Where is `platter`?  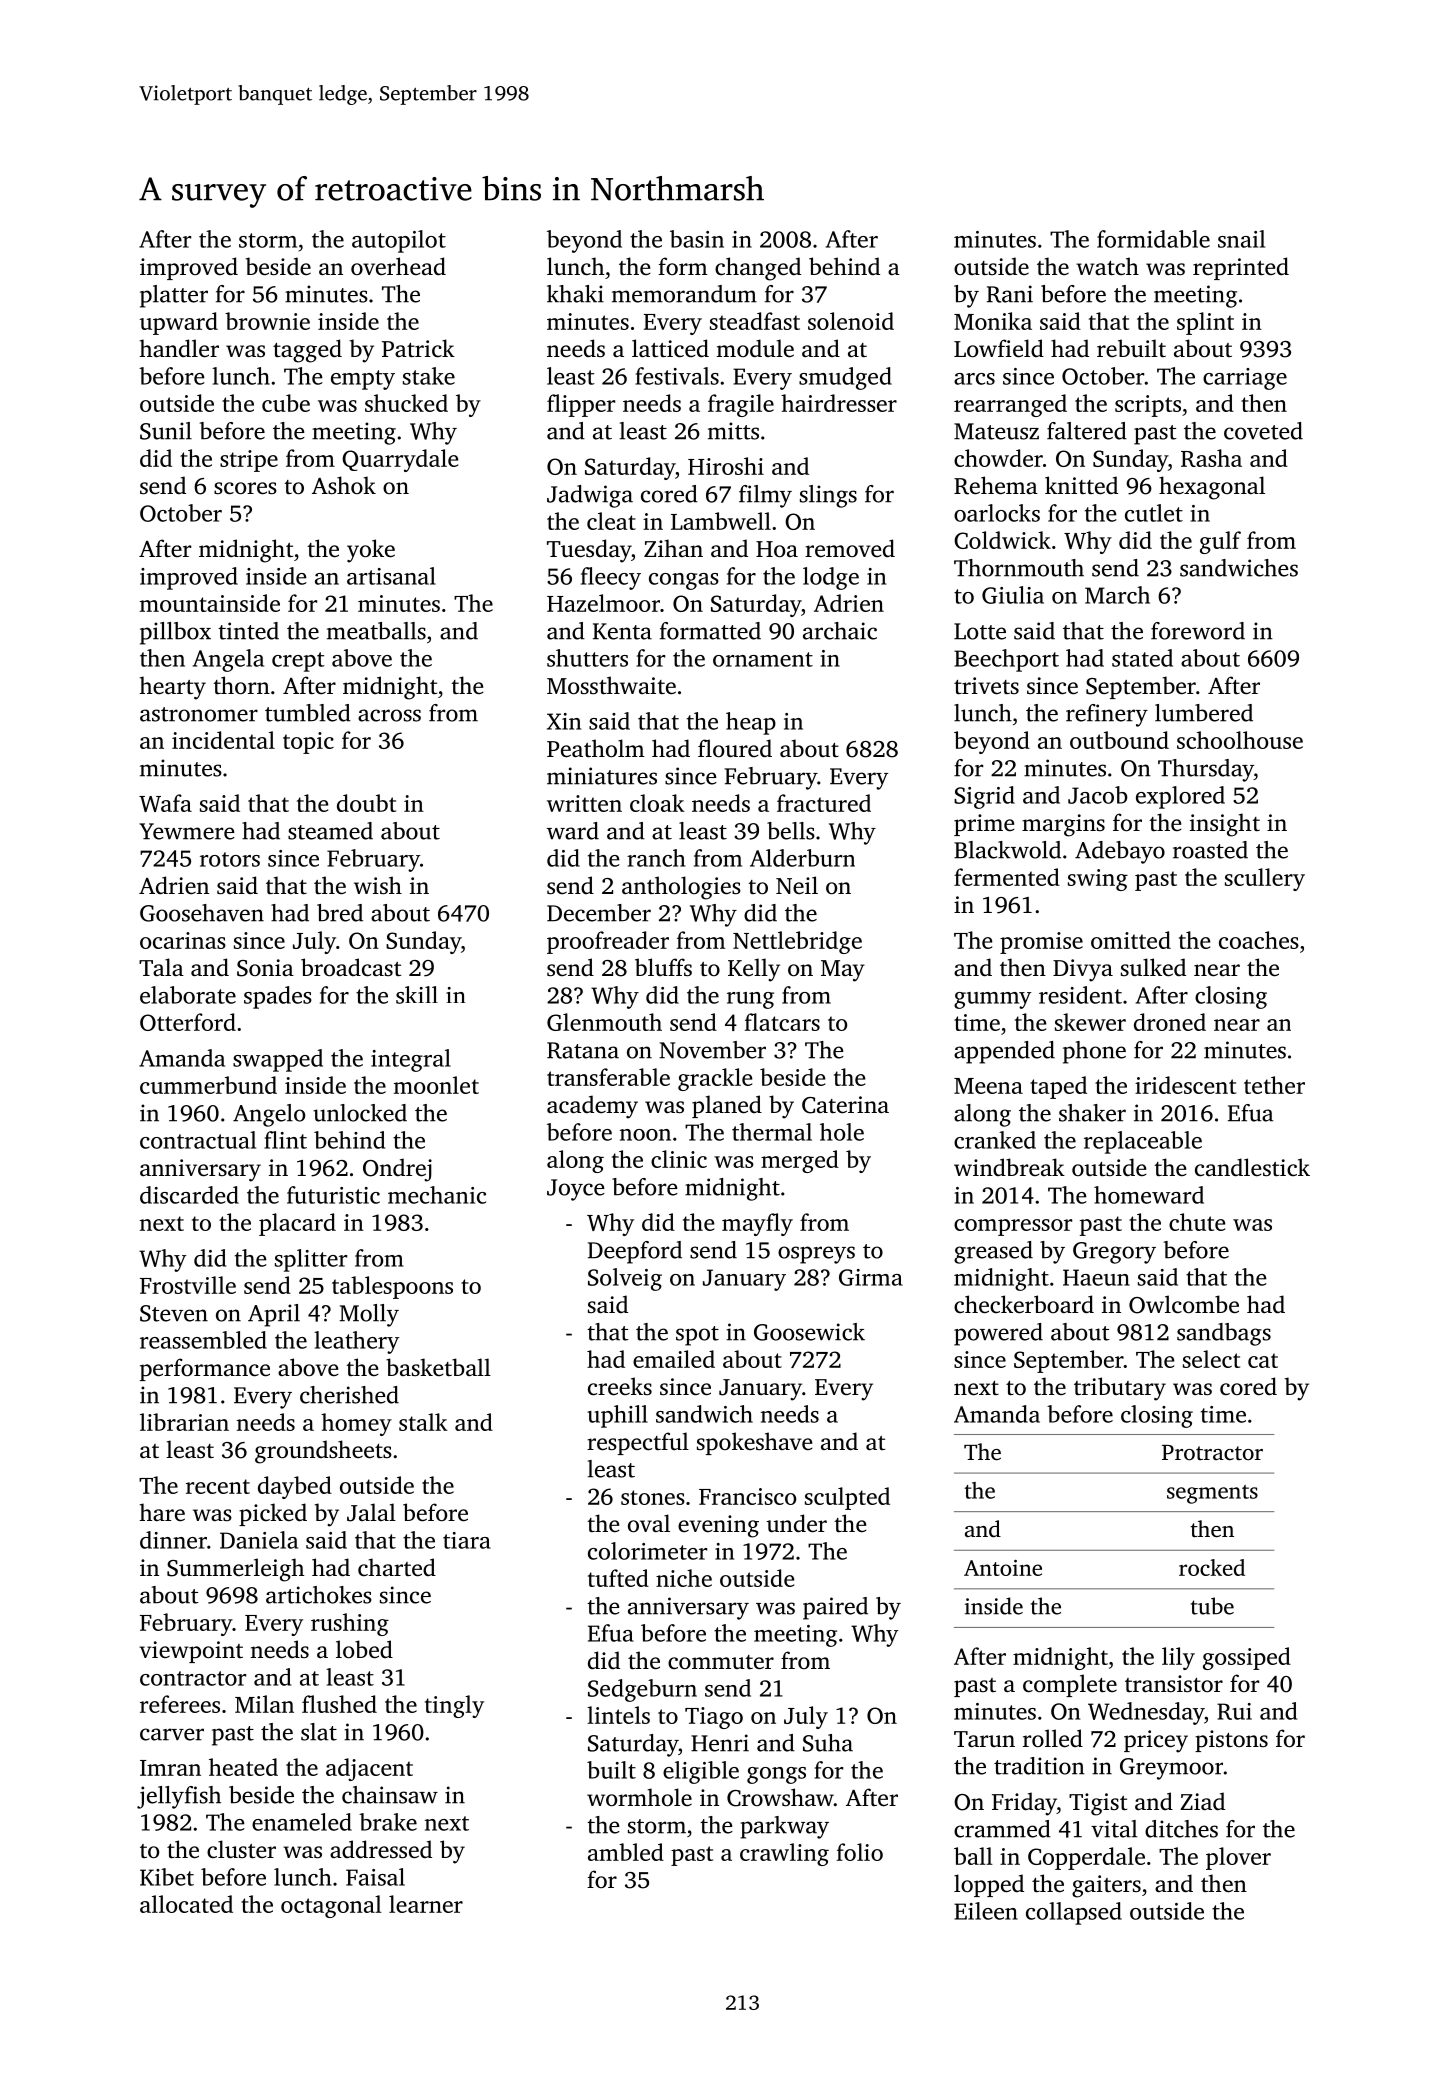 platter is located at coordinates (174, 296).
